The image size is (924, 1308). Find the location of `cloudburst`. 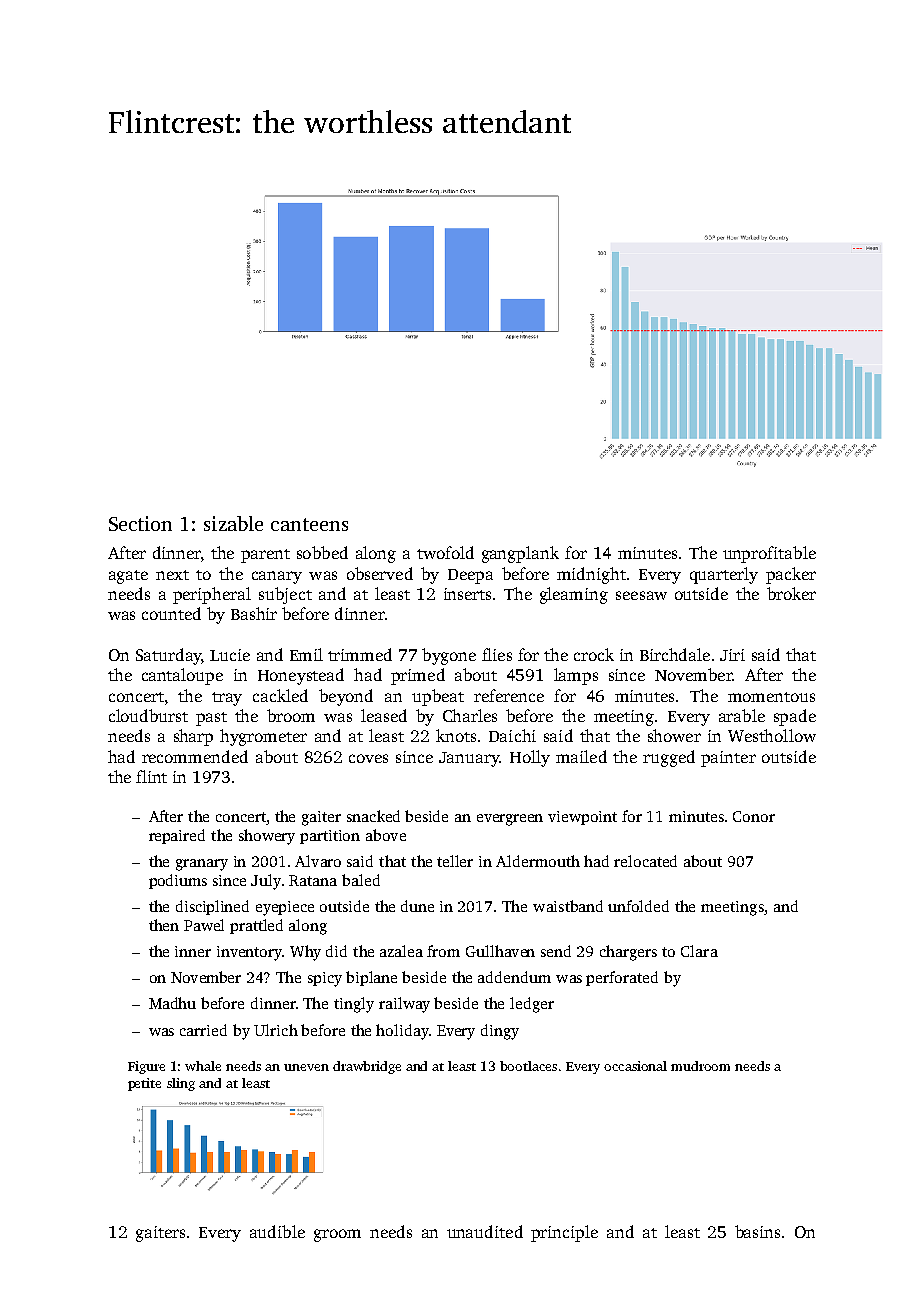

cloudburst is located at coordinates (148, 715).
